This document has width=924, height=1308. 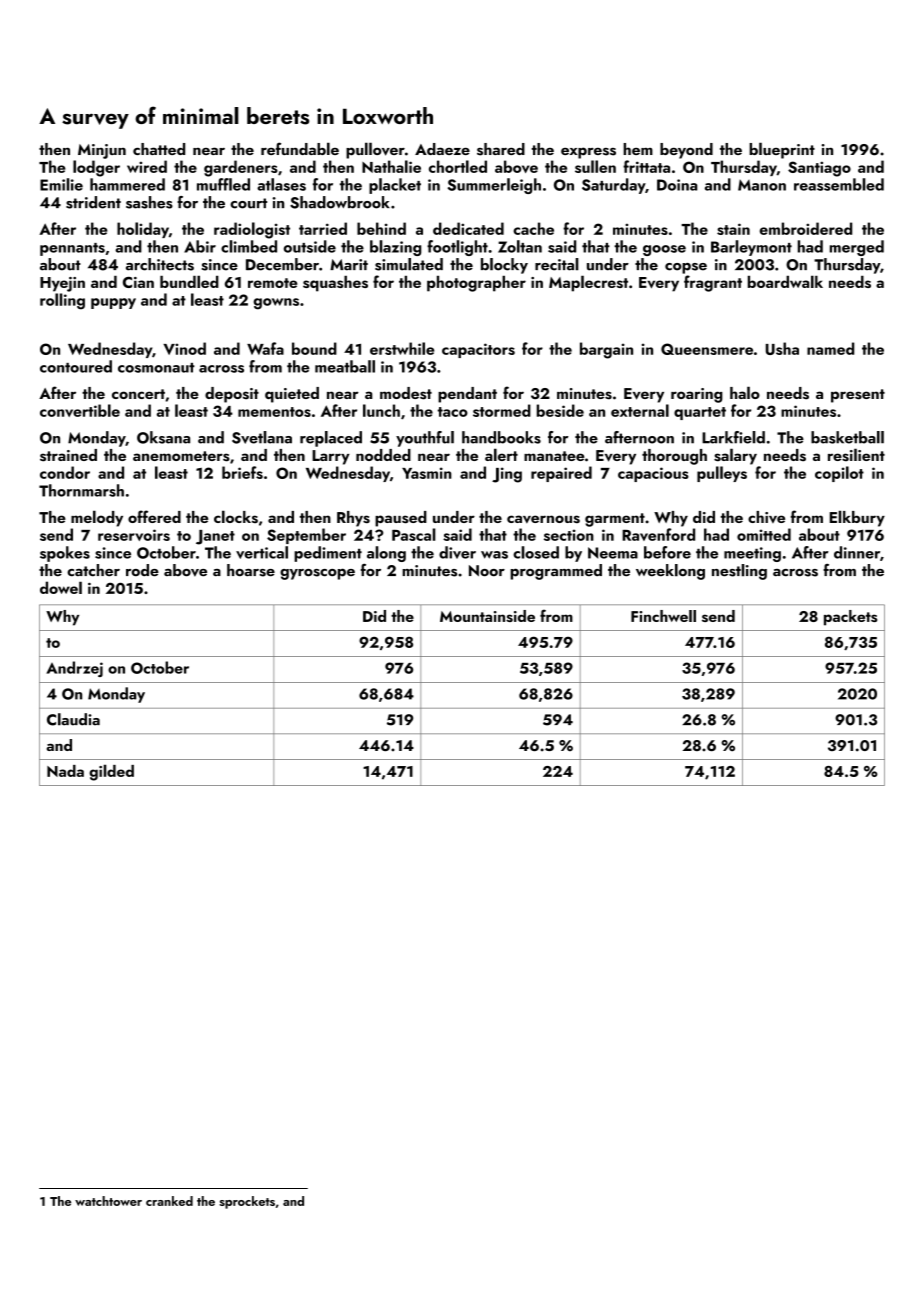 I want to click on embroidered, so click(x=806, y=228).
